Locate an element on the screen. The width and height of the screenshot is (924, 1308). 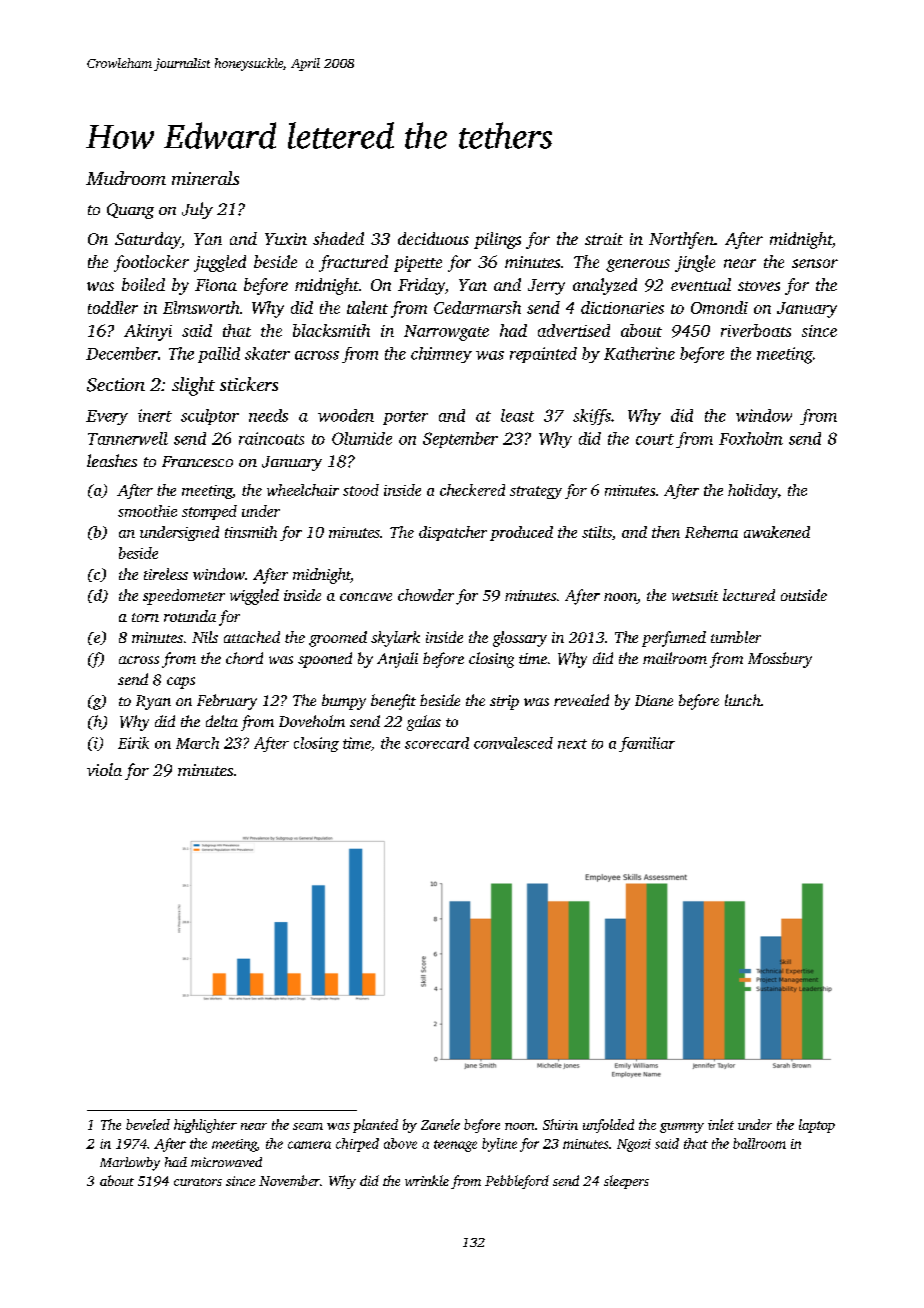
Mossbury is located at coordinates (780, 660).
